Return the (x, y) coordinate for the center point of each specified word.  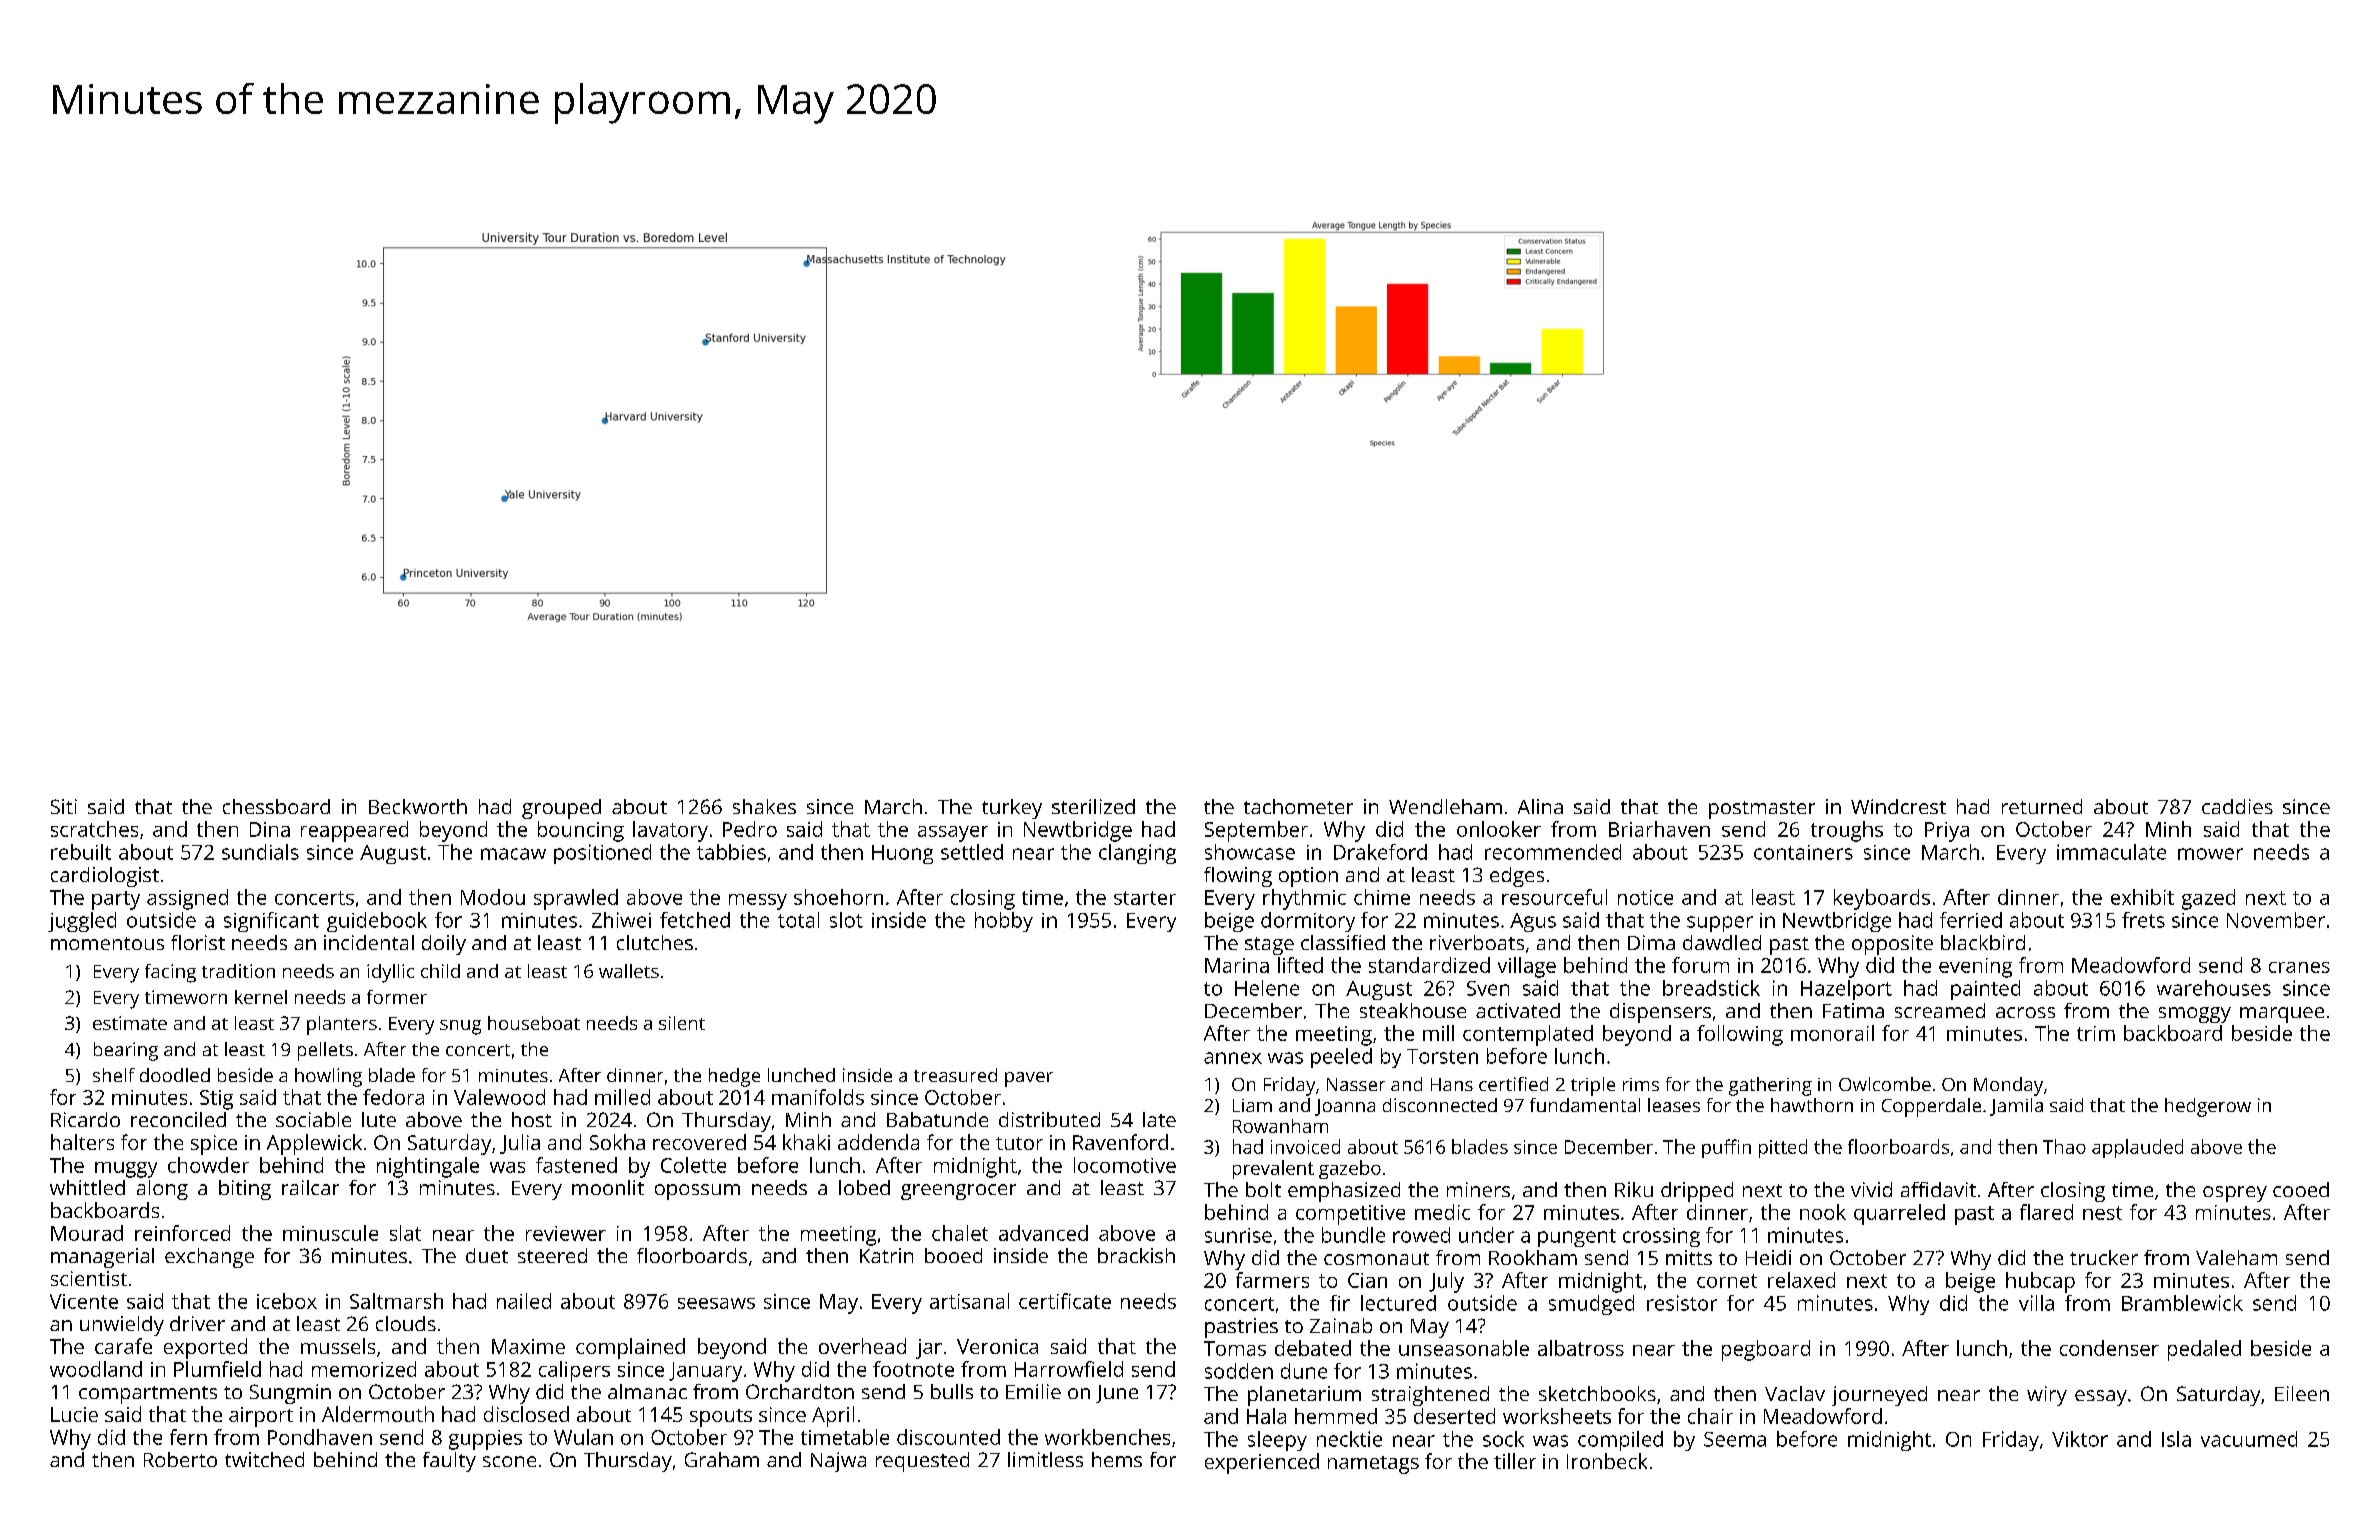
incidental (369, 942)
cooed (2301, 1189)
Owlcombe (1885, 1084)
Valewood (499, 1097)
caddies (2237, 806)
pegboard (1766, 1350)
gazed (2208, 899)
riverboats (1477, 942)
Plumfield (217, 1369)
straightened (1430, 1396)
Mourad (87, 1233)
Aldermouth (378, 1414)
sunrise (1238, 1235)
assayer (953, 834)
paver (1029, 1079)
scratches (94, 829)
